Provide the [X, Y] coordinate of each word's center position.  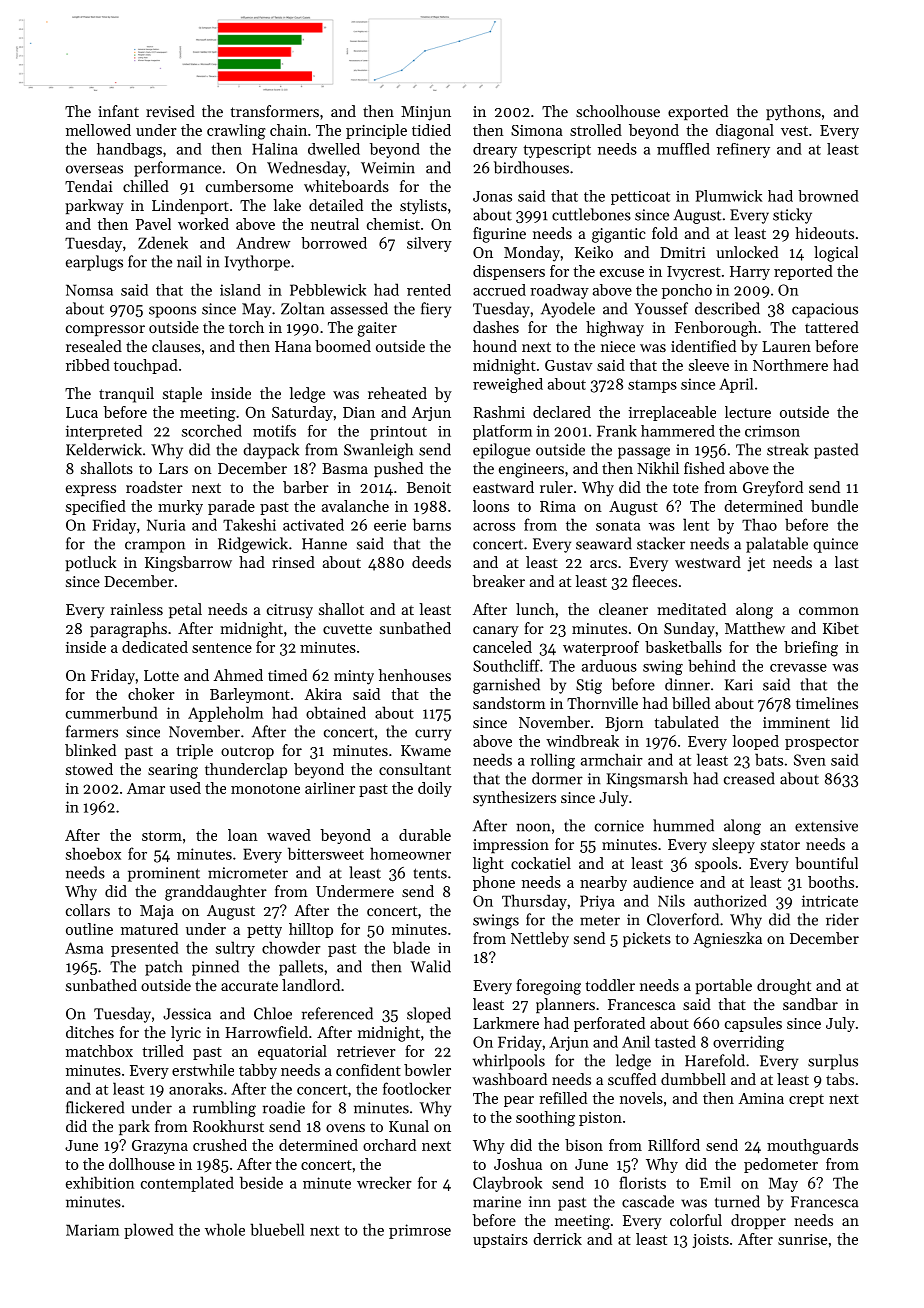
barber [306, 487]
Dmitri [683, 252]
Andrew [263, 243]
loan [243, 835]
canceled [502, 647]
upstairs [500, 1241]
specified [96, 507]
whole [225, 1229]
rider [842, 919]
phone [494, 883]
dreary [495, 150]
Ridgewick [253, 545]
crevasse [798, 668]
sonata [618, 526]
